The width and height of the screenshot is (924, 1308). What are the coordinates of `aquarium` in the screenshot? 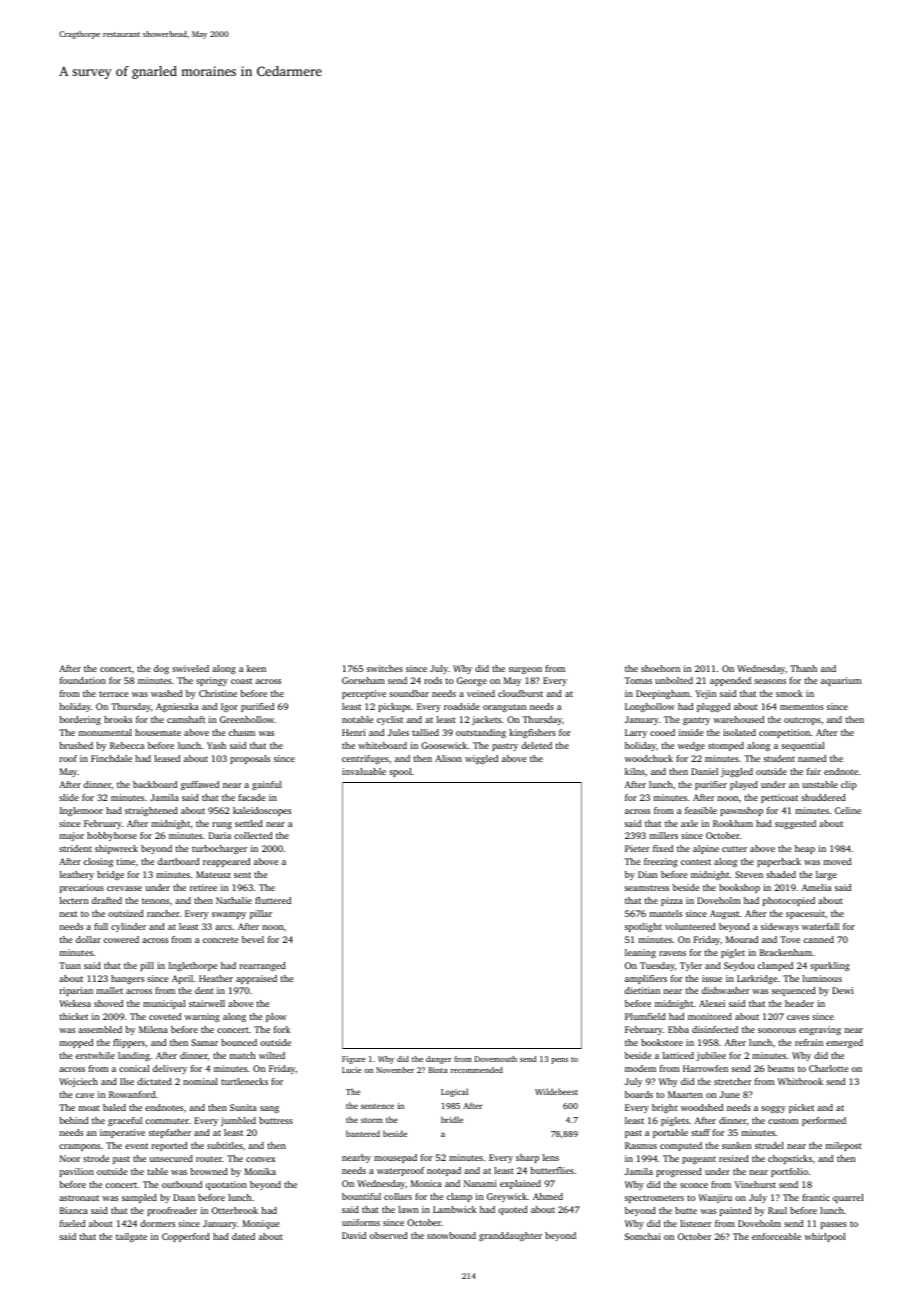 It's located at (841, 681).
